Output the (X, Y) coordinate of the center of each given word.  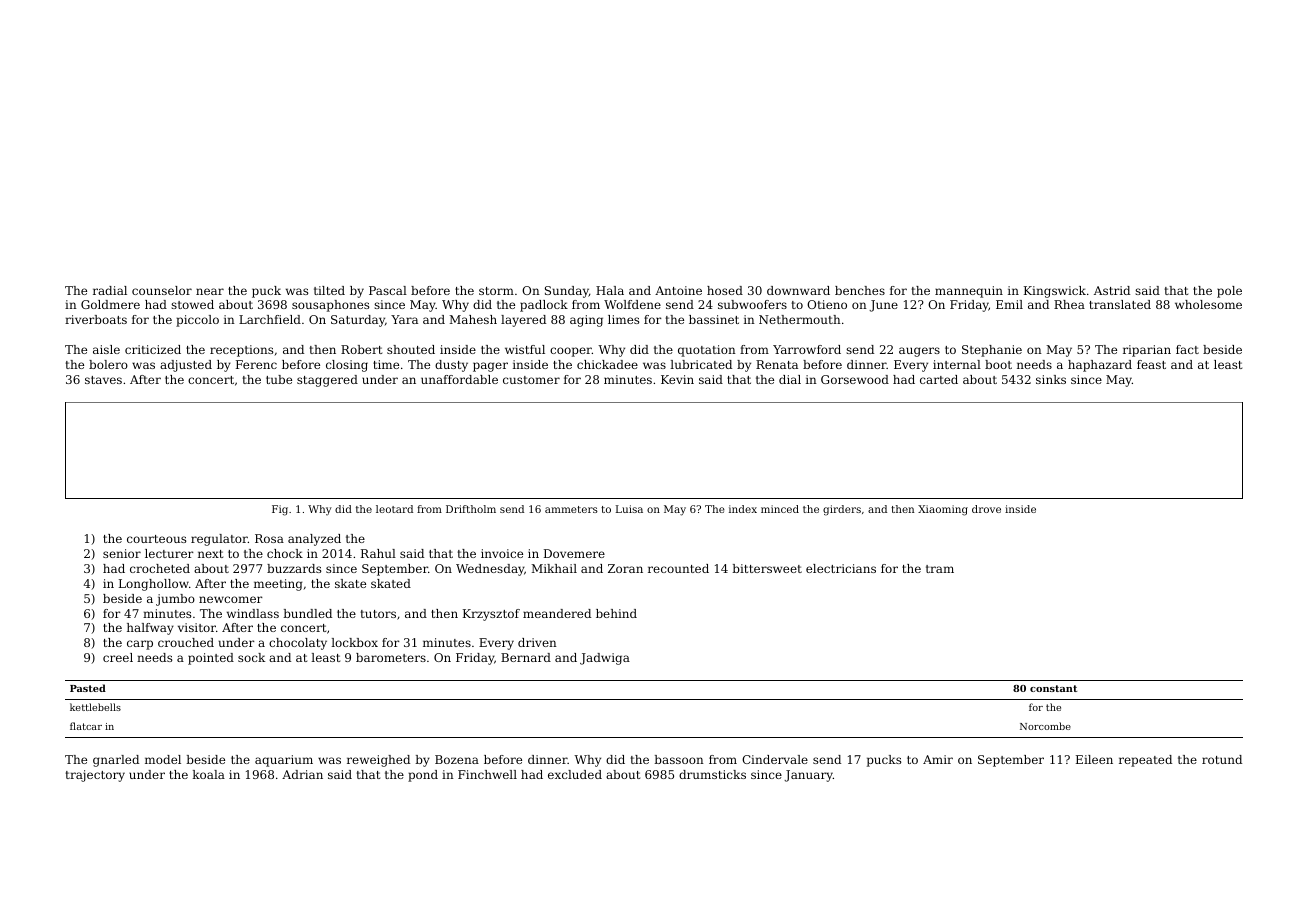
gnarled (116, 761)
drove (986, 509)
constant (1053, 688)
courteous (156, 539)
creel (118, 657)
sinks (1051, 379)
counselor (162, 290)
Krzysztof (491, 615)
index (743, 509)
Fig (280, 510)
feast (1151, 364)
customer (531, 380)
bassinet (714, 319)
